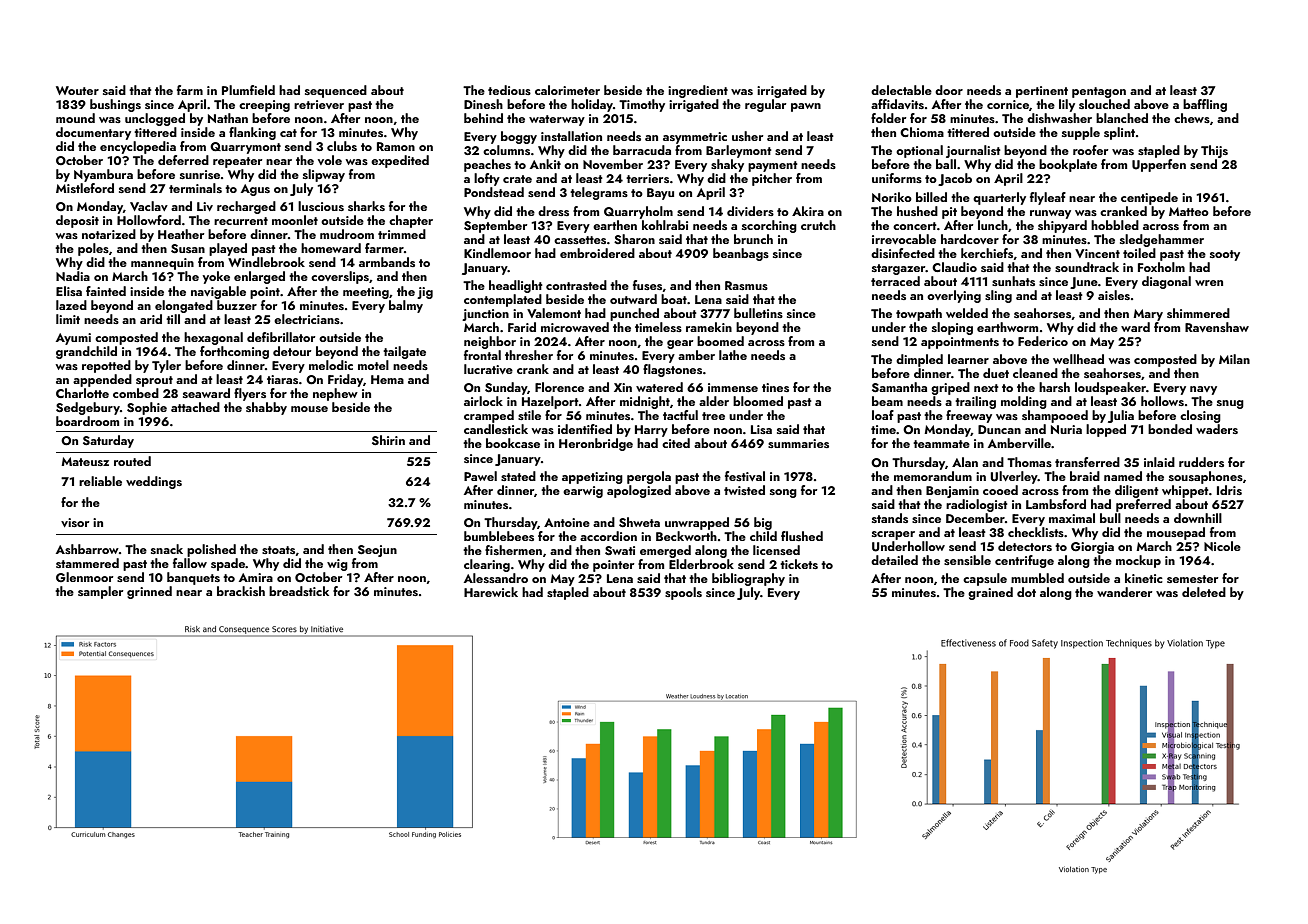 This image has width=1308, height=924. I want to click on downhill, so click(1198, 518).
